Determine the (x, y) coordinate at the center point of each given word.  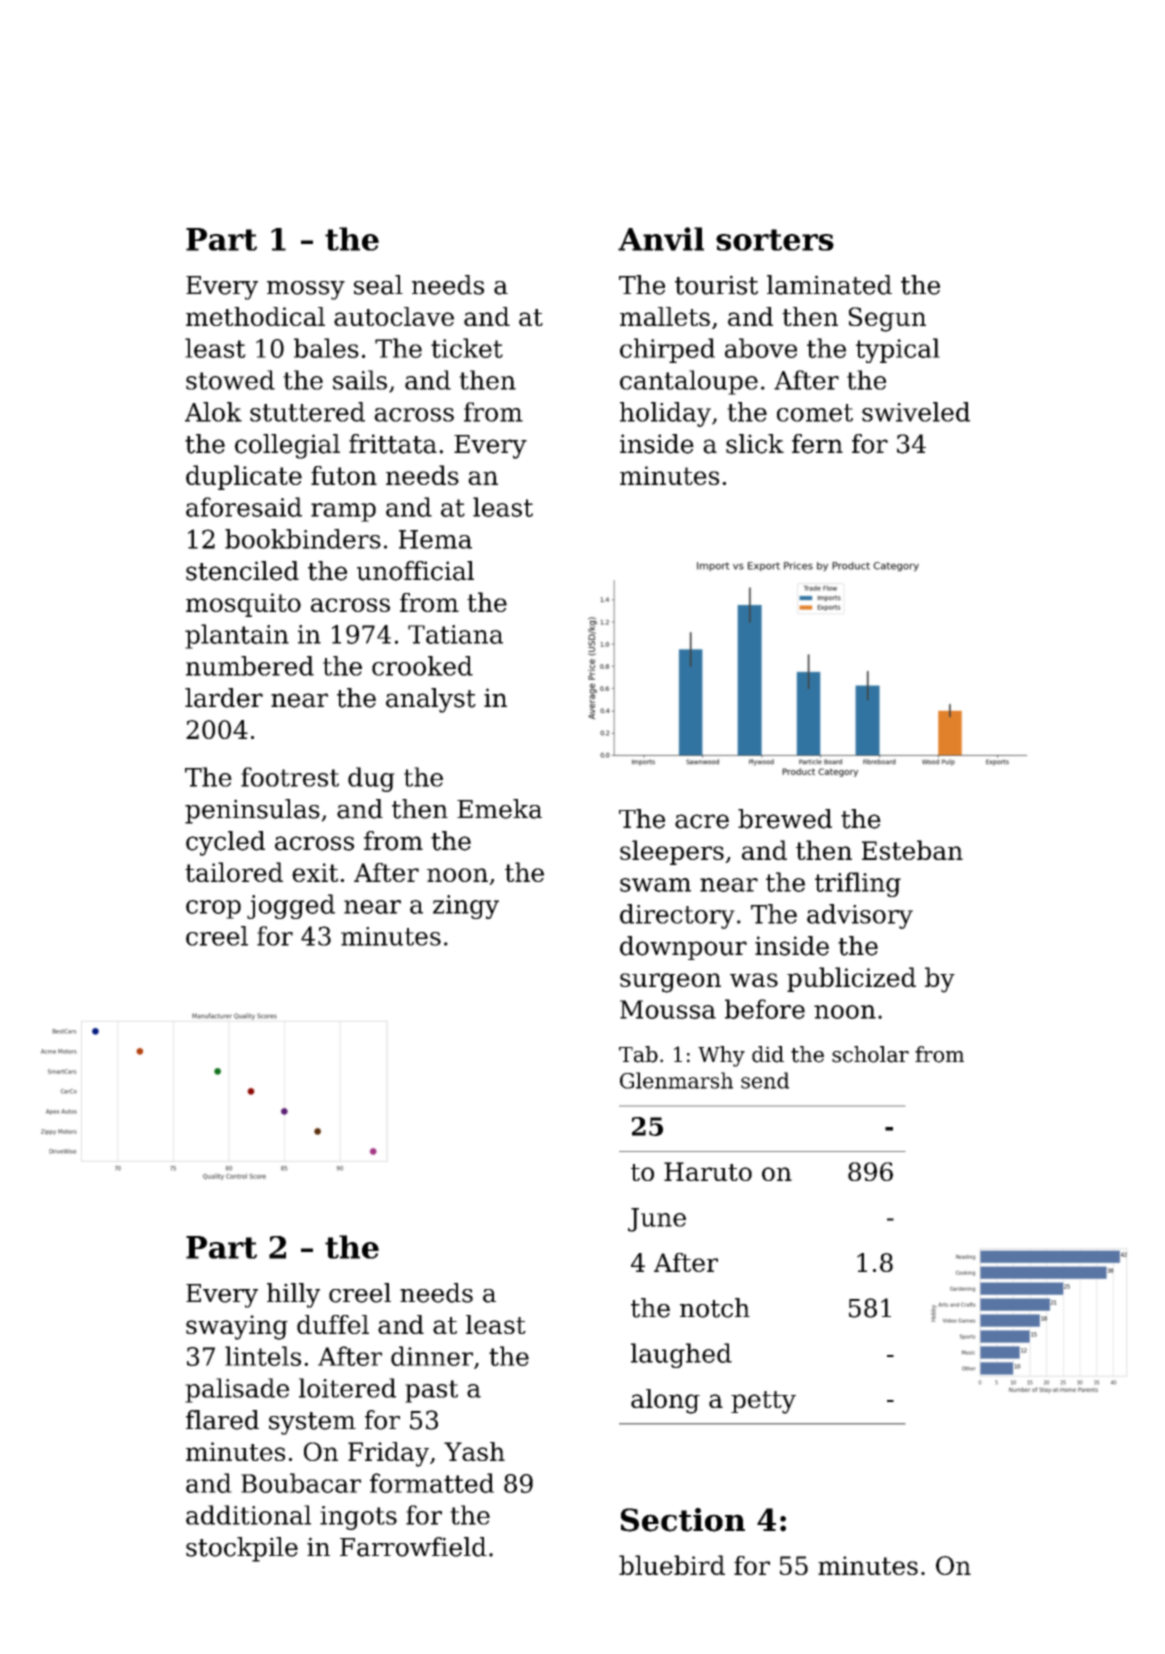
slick (755, 444)
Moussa (668, 1009)
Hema (435, 539)
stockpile (242, 1549)
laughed (681, 1355)
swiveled (916, 412)
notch (715, 1308)
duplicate (244, 477)
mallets (665, 316)
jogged (291, 906)
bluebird (672, 1565)
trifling (858, 884)
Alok (213, 412)
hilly (293, 1295)
